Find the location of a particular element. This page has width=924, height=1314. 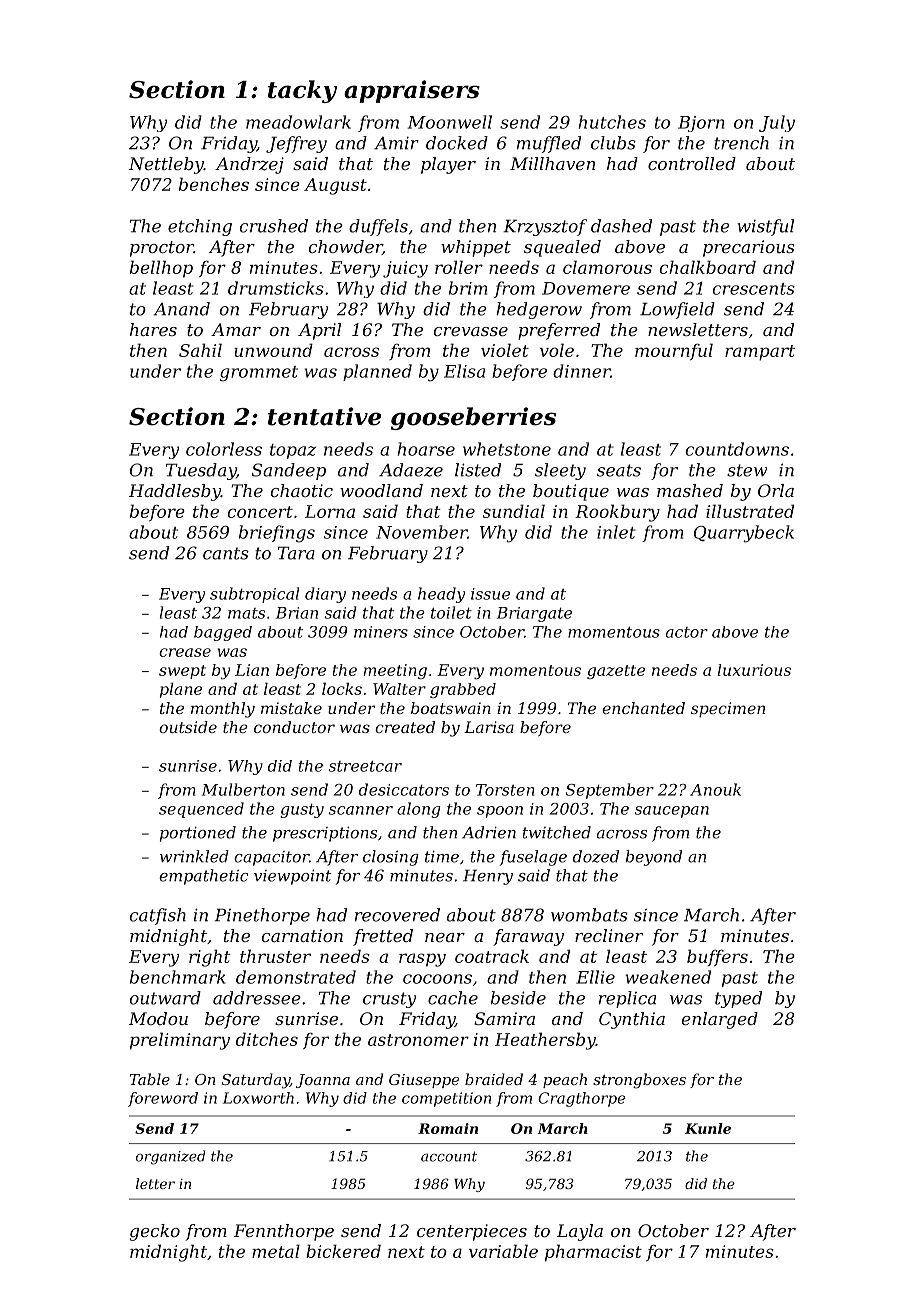

Haddlesby is located at coordinates (175, 492).
